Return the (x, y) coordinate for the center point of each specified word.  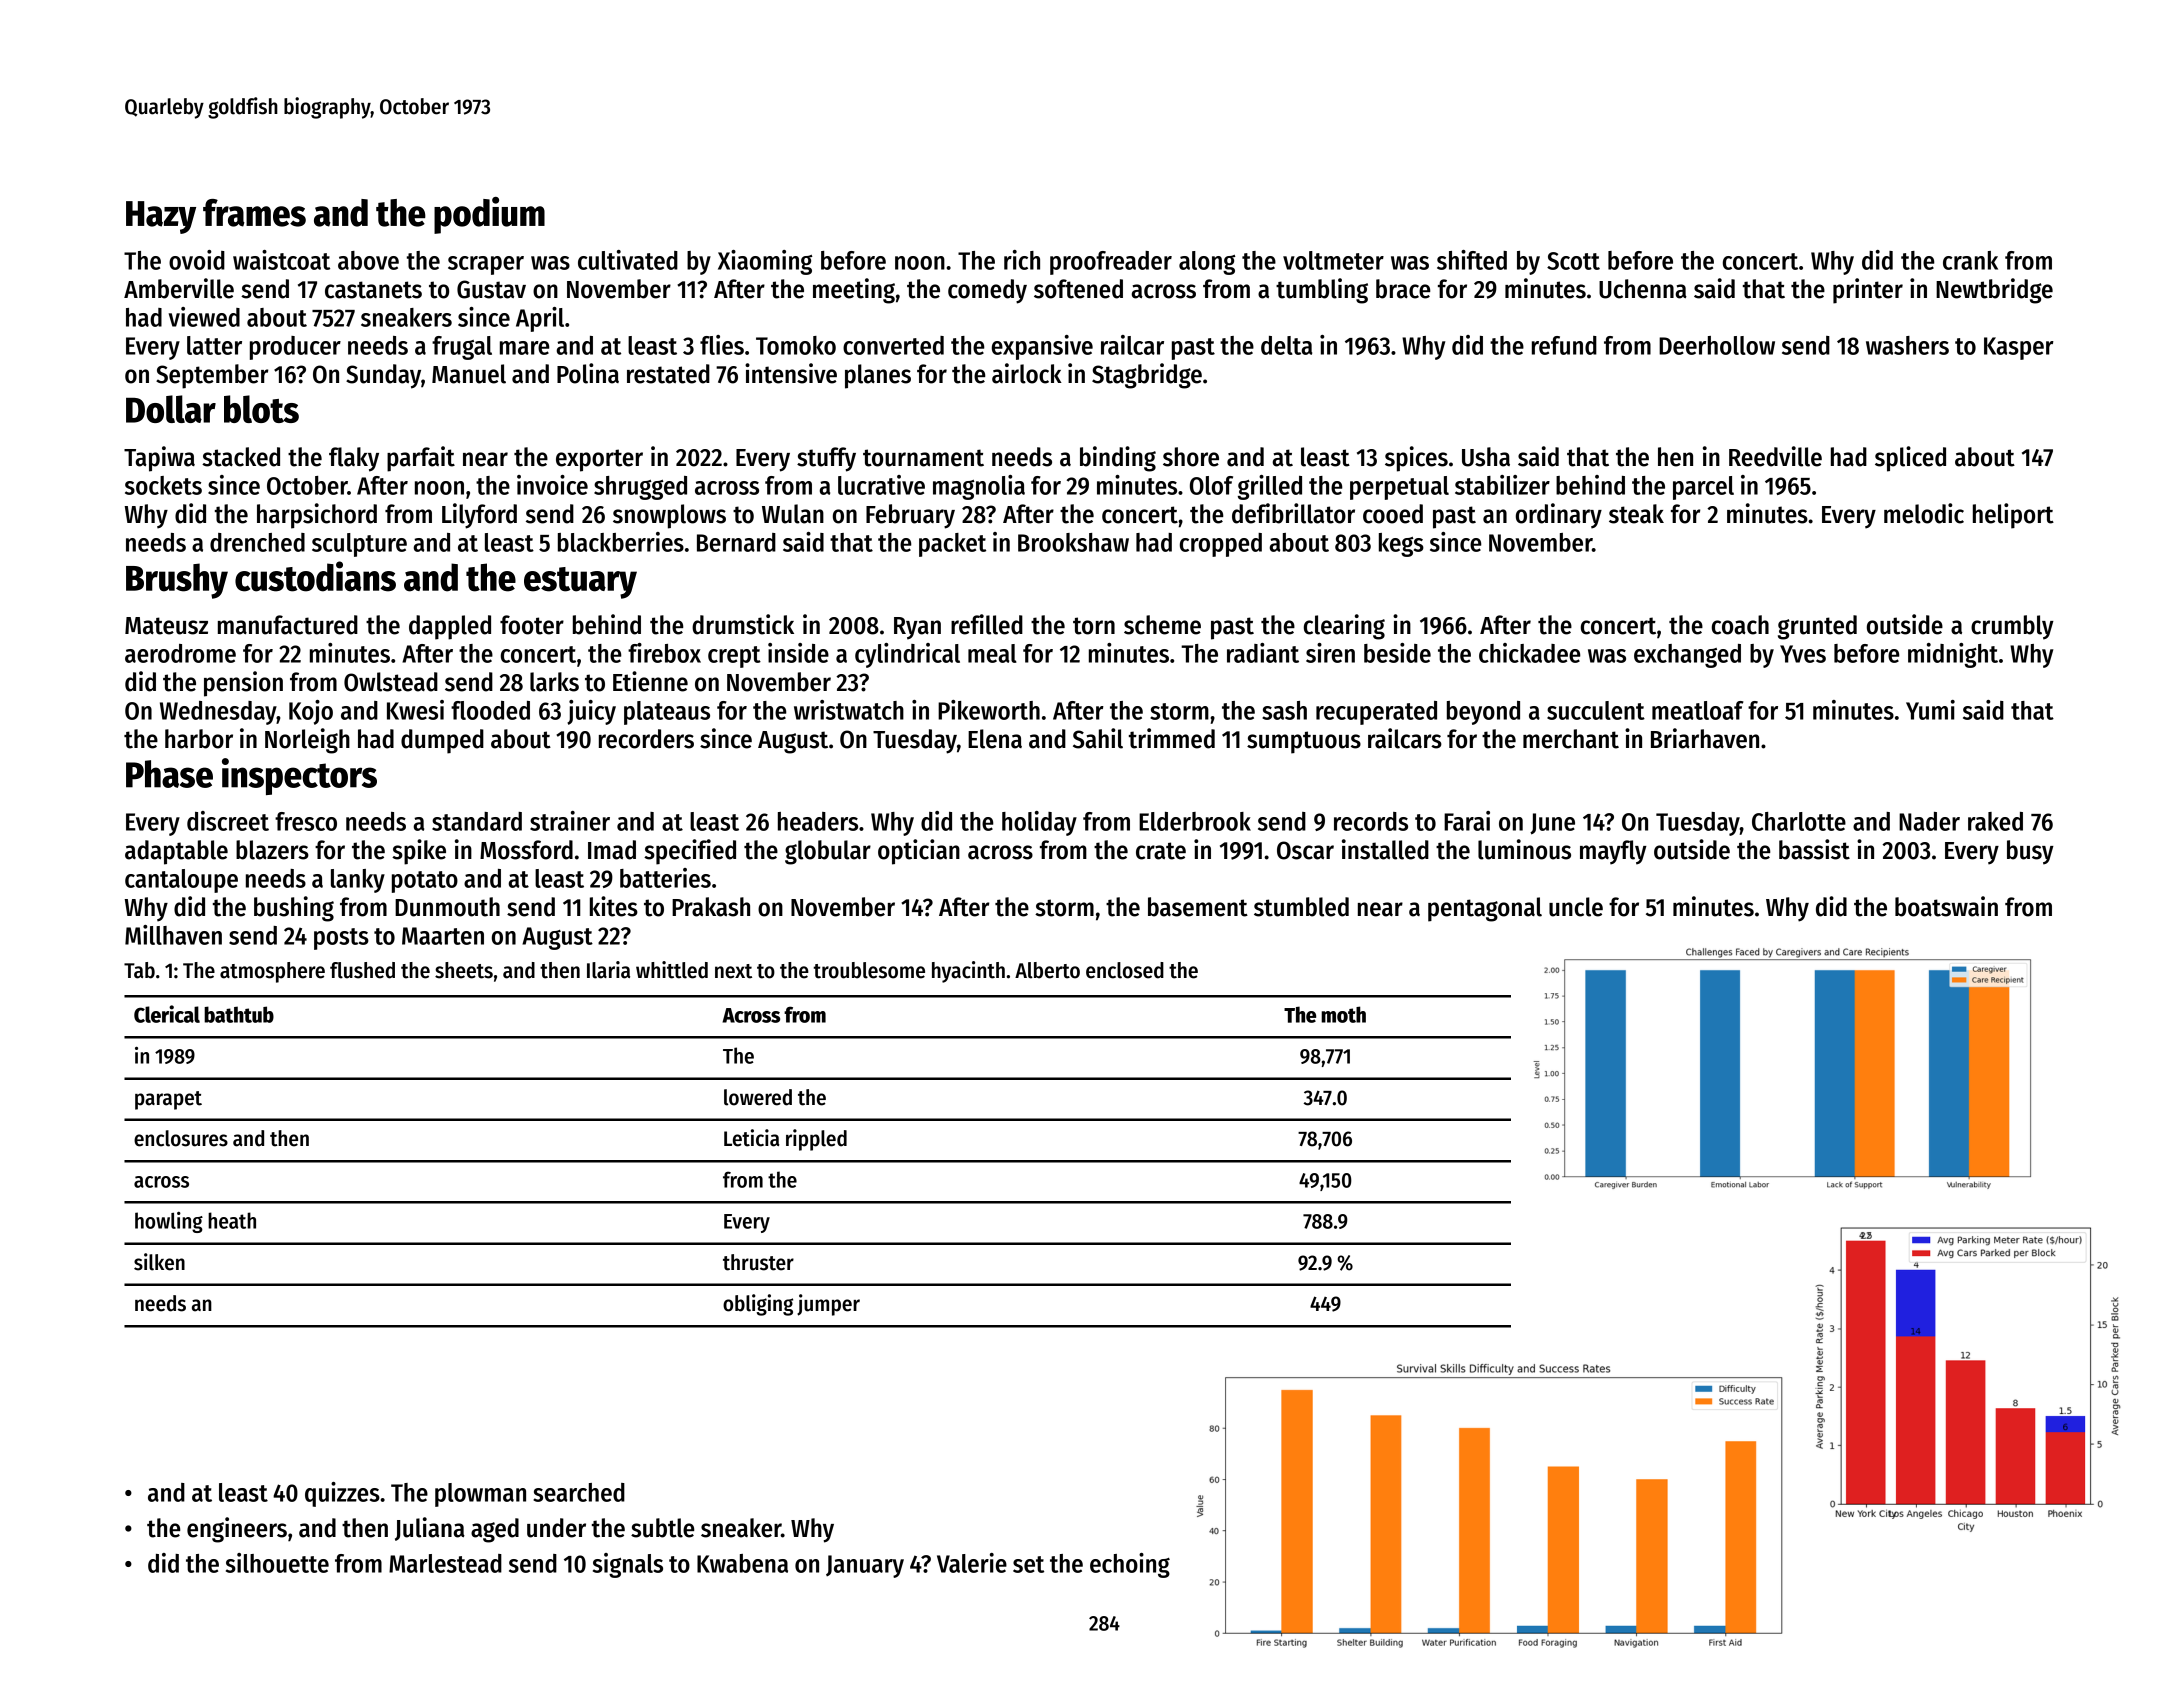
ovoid (197, 260)
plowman (480, 1495)
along (1207, 263)
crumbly (2012, 627)
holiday (1039, 823)
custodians (315, 576)
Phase (169, 774)
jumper (828, 1305)
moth (1343, 1014)
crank (1970, 260)
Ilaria (608, 970)
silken (159, 1262)
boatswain (1946, 906)
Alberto (1047, 970)
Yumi (1930, 710)
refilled (987, 624)
